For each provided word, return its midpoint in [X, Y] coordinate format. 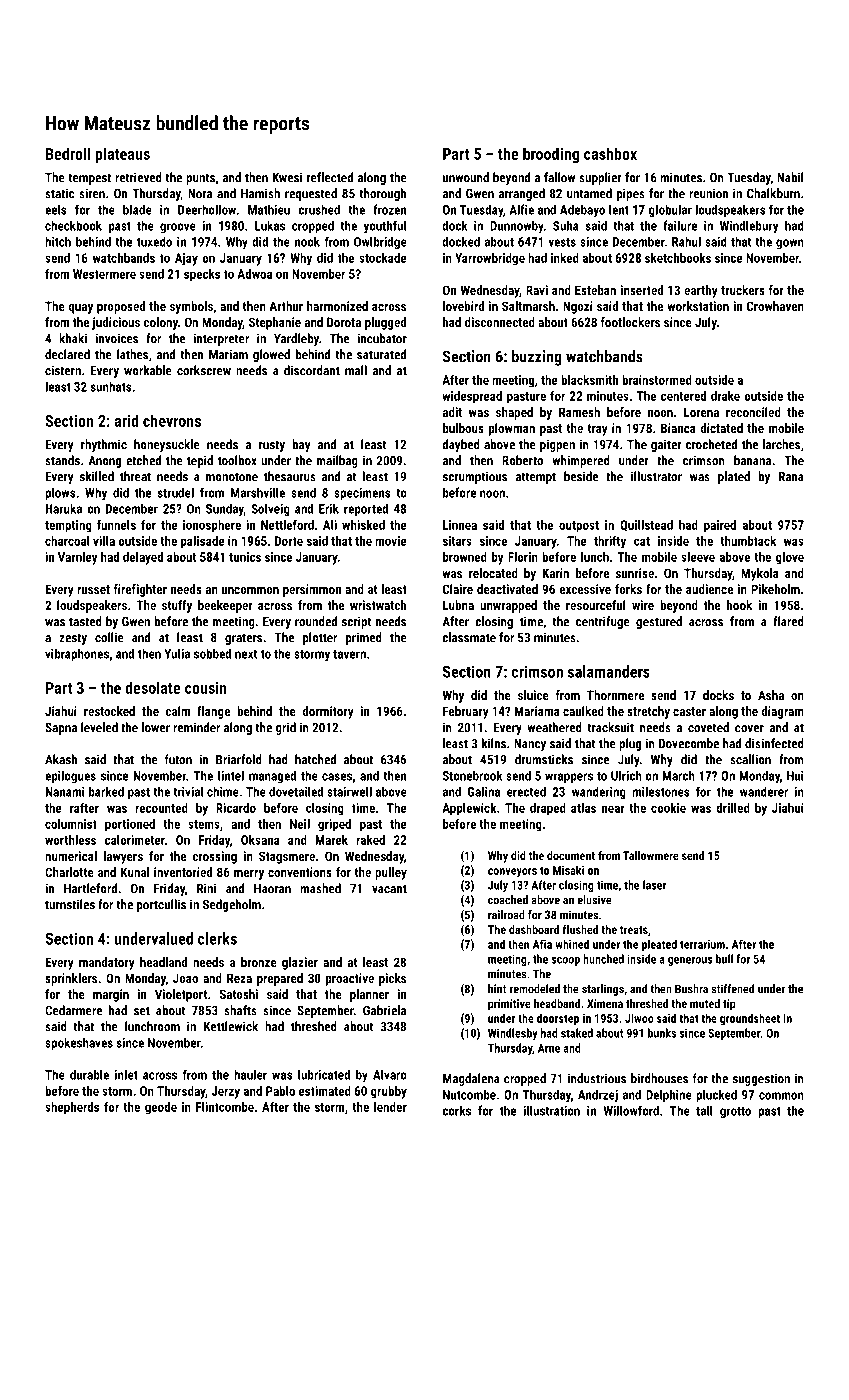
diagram [782, 712]
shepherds [72, 1108]
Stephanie [275, 323]
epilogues [70, 776]
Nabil [790, 177]
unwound [466, 177]
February [466, 712]
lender [390, 1107]
